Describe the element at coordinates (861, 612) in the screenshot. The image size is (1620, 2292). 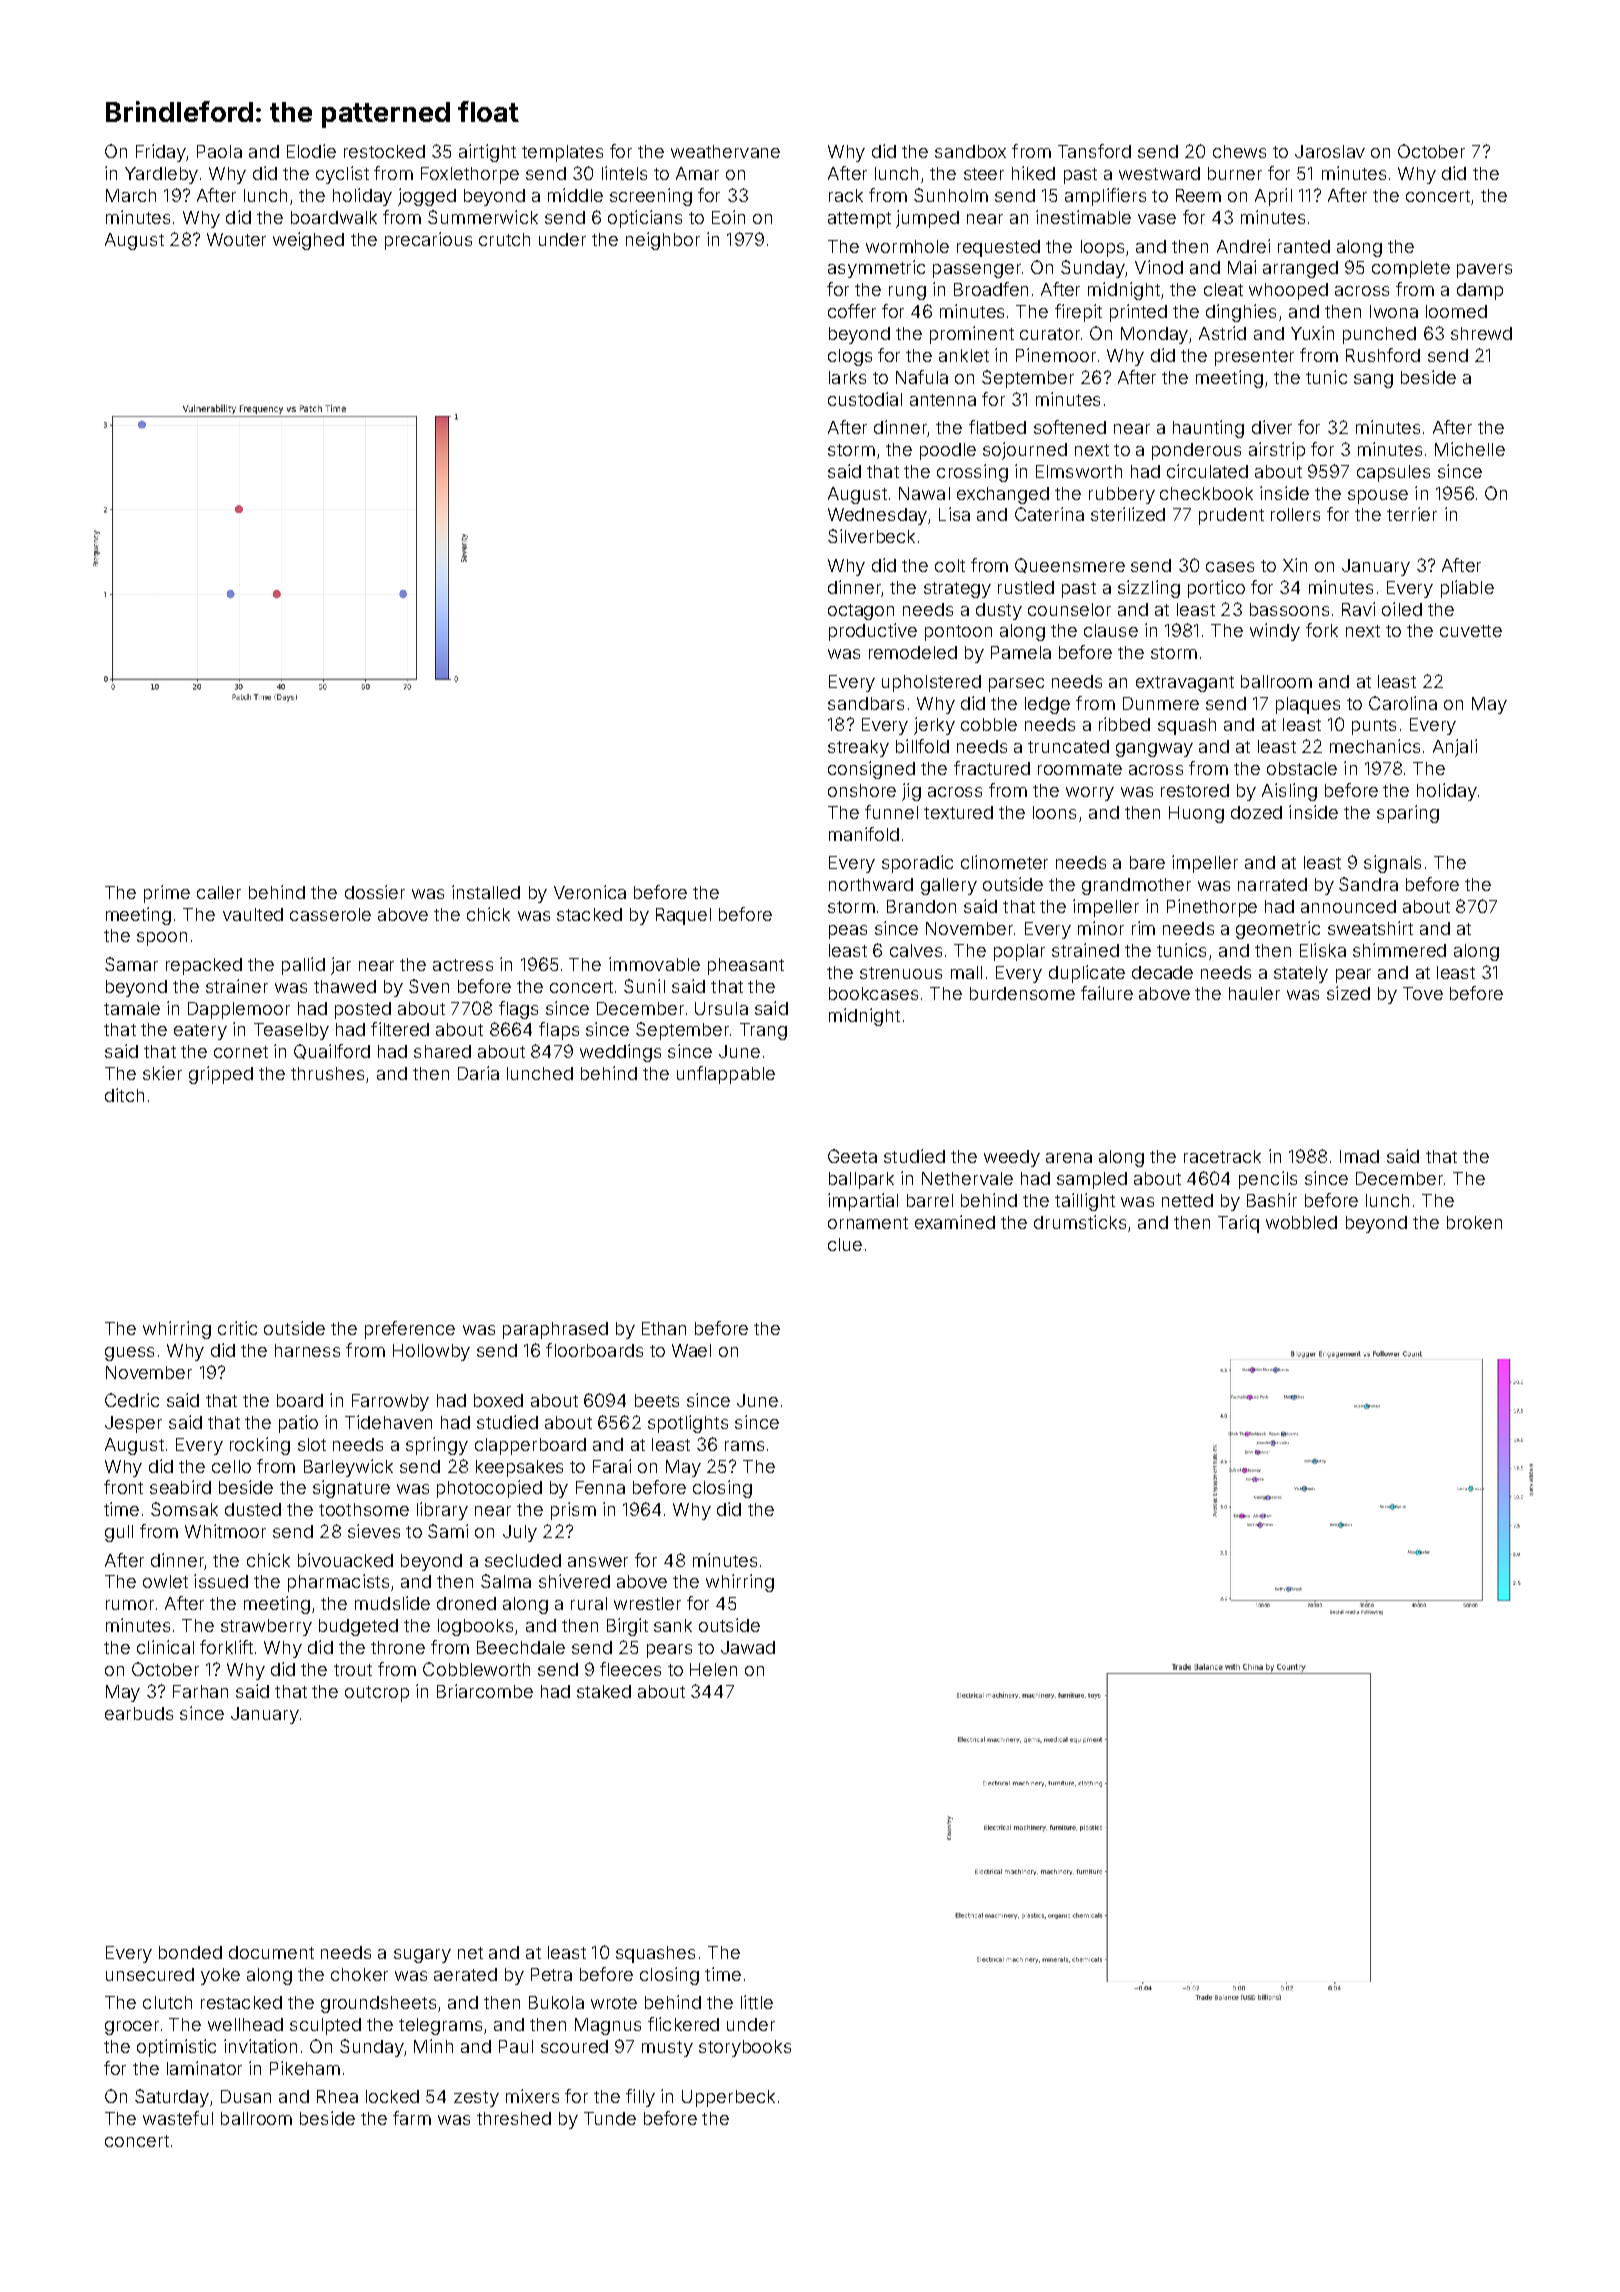
I see `octagon` at that location.
